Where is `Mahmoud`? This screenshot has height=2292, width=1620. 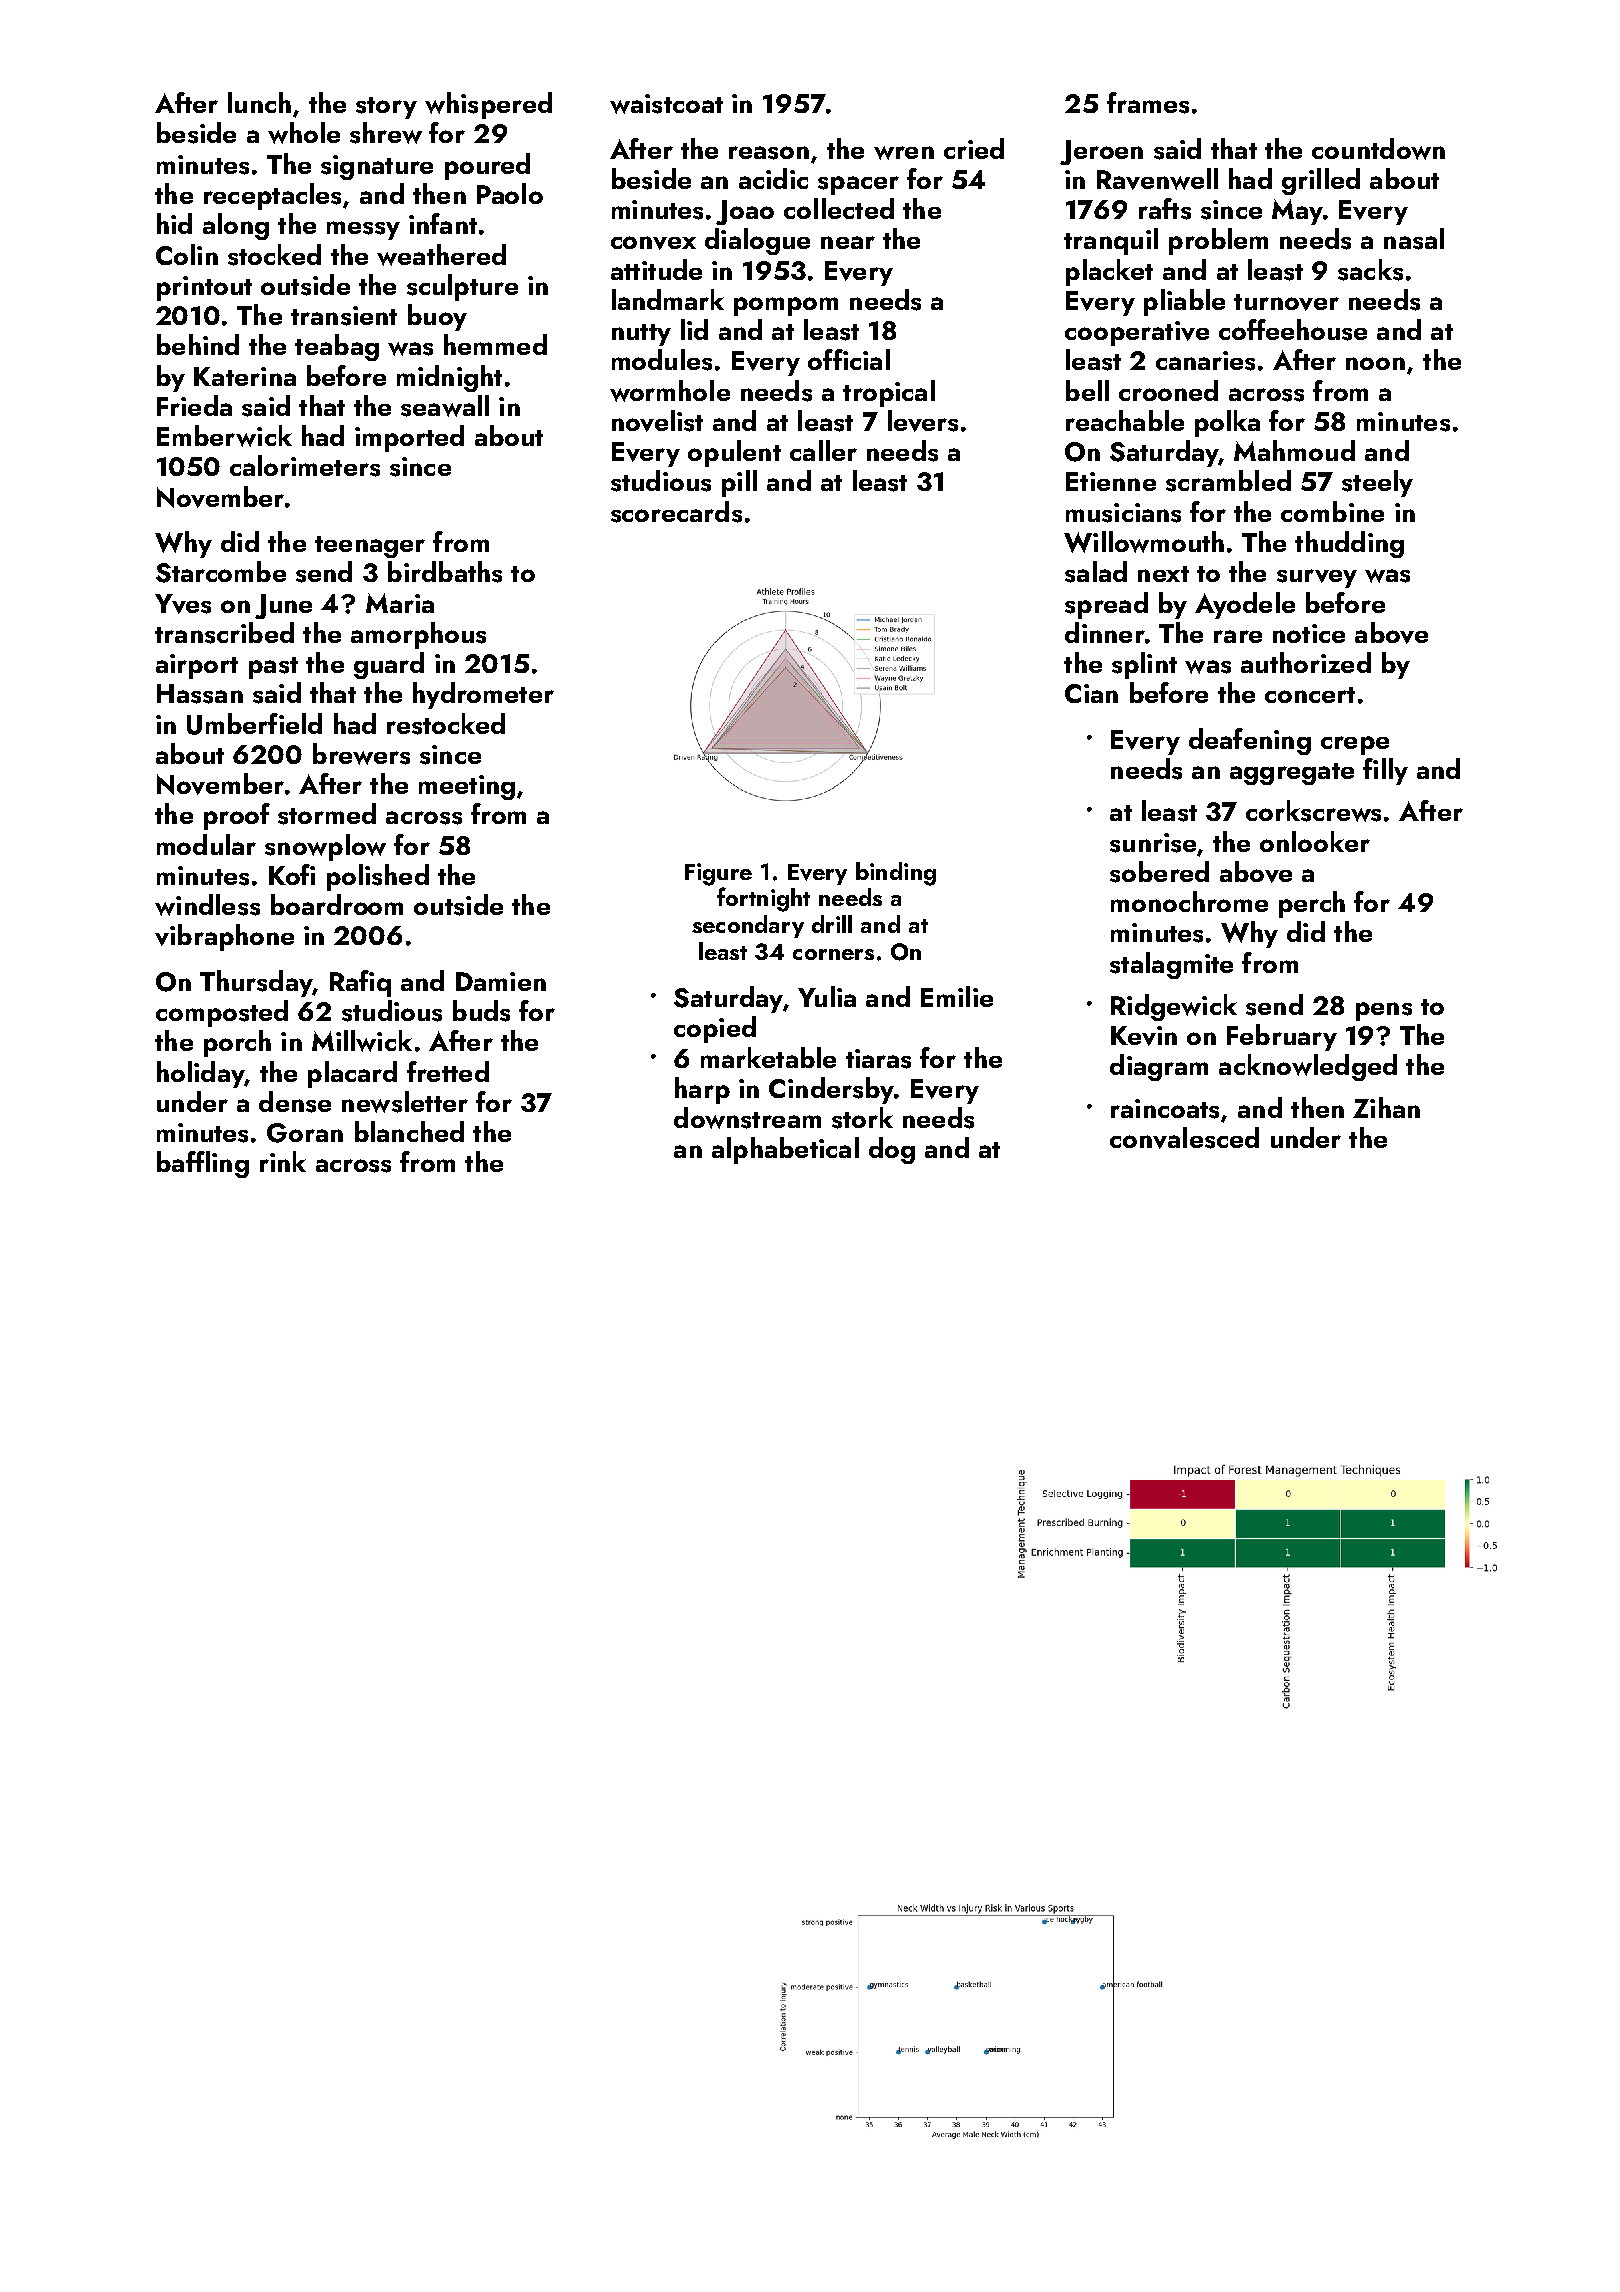 Mahmoud is located at coordinates (1294, 450).
